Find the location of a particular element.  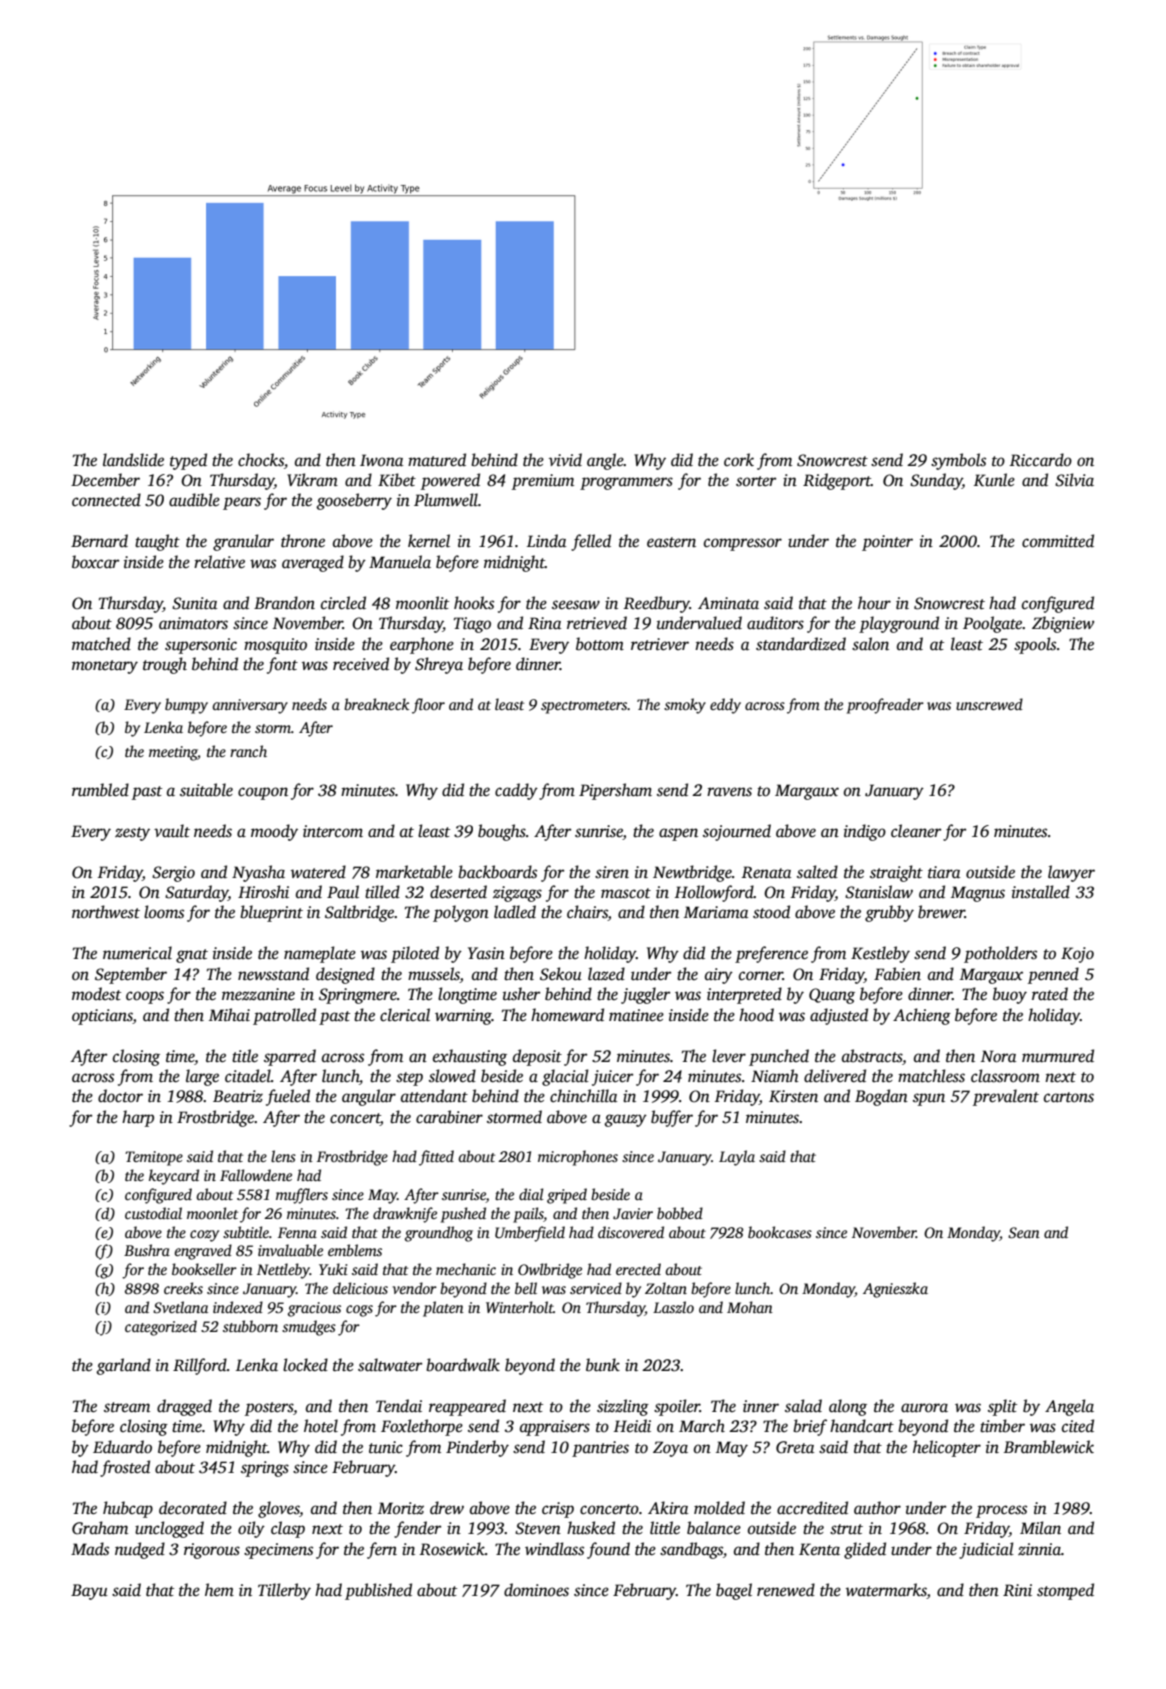

Laszlo is located at coordinates (673, 1307).
